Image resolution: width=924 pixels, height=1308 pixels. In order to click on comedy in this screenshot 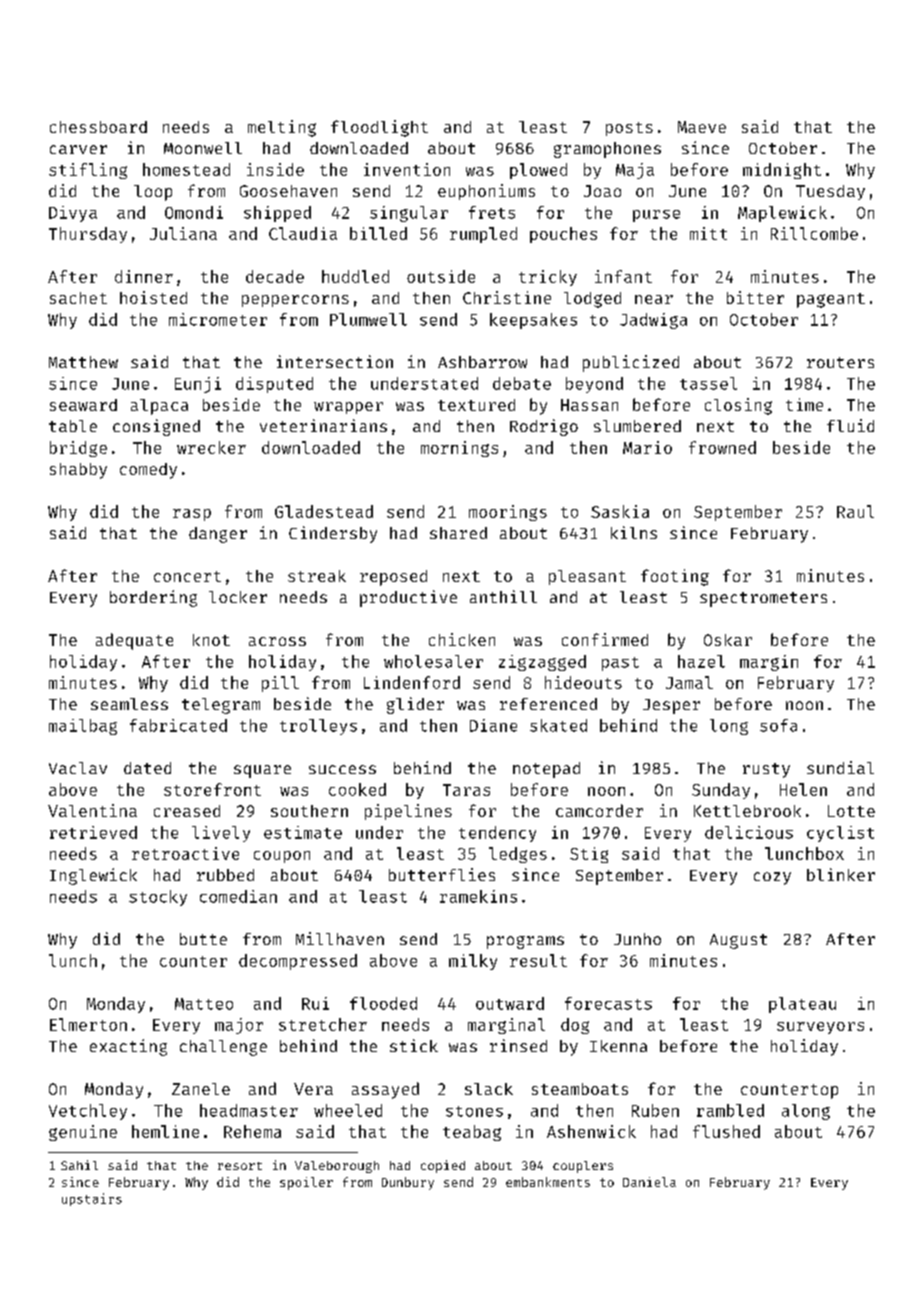, I will do `click(148, 471)`.
